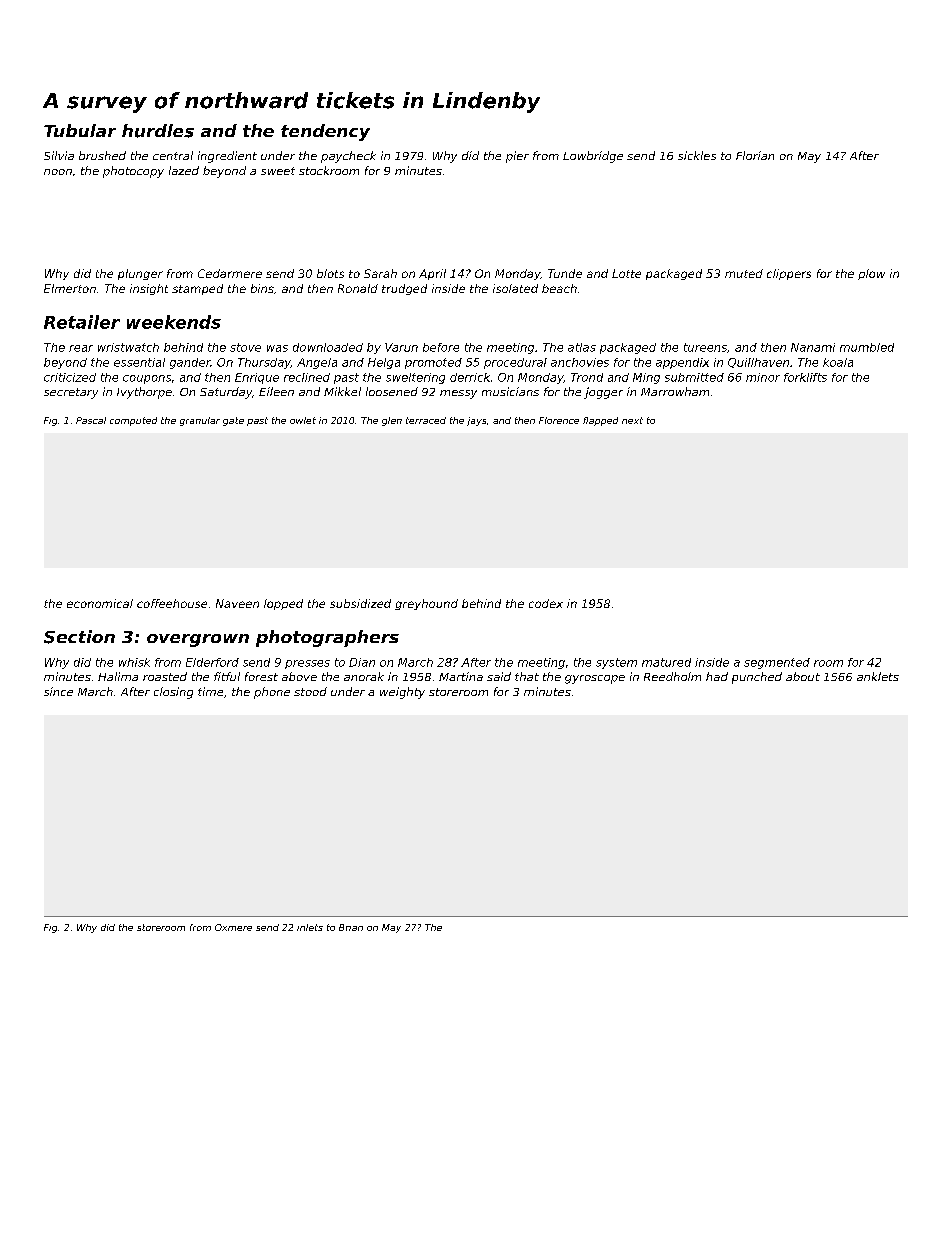  What do you see at coordinates (402, 693) in the screenshot?
I see `weighty` at bounding box center [402, 693].
